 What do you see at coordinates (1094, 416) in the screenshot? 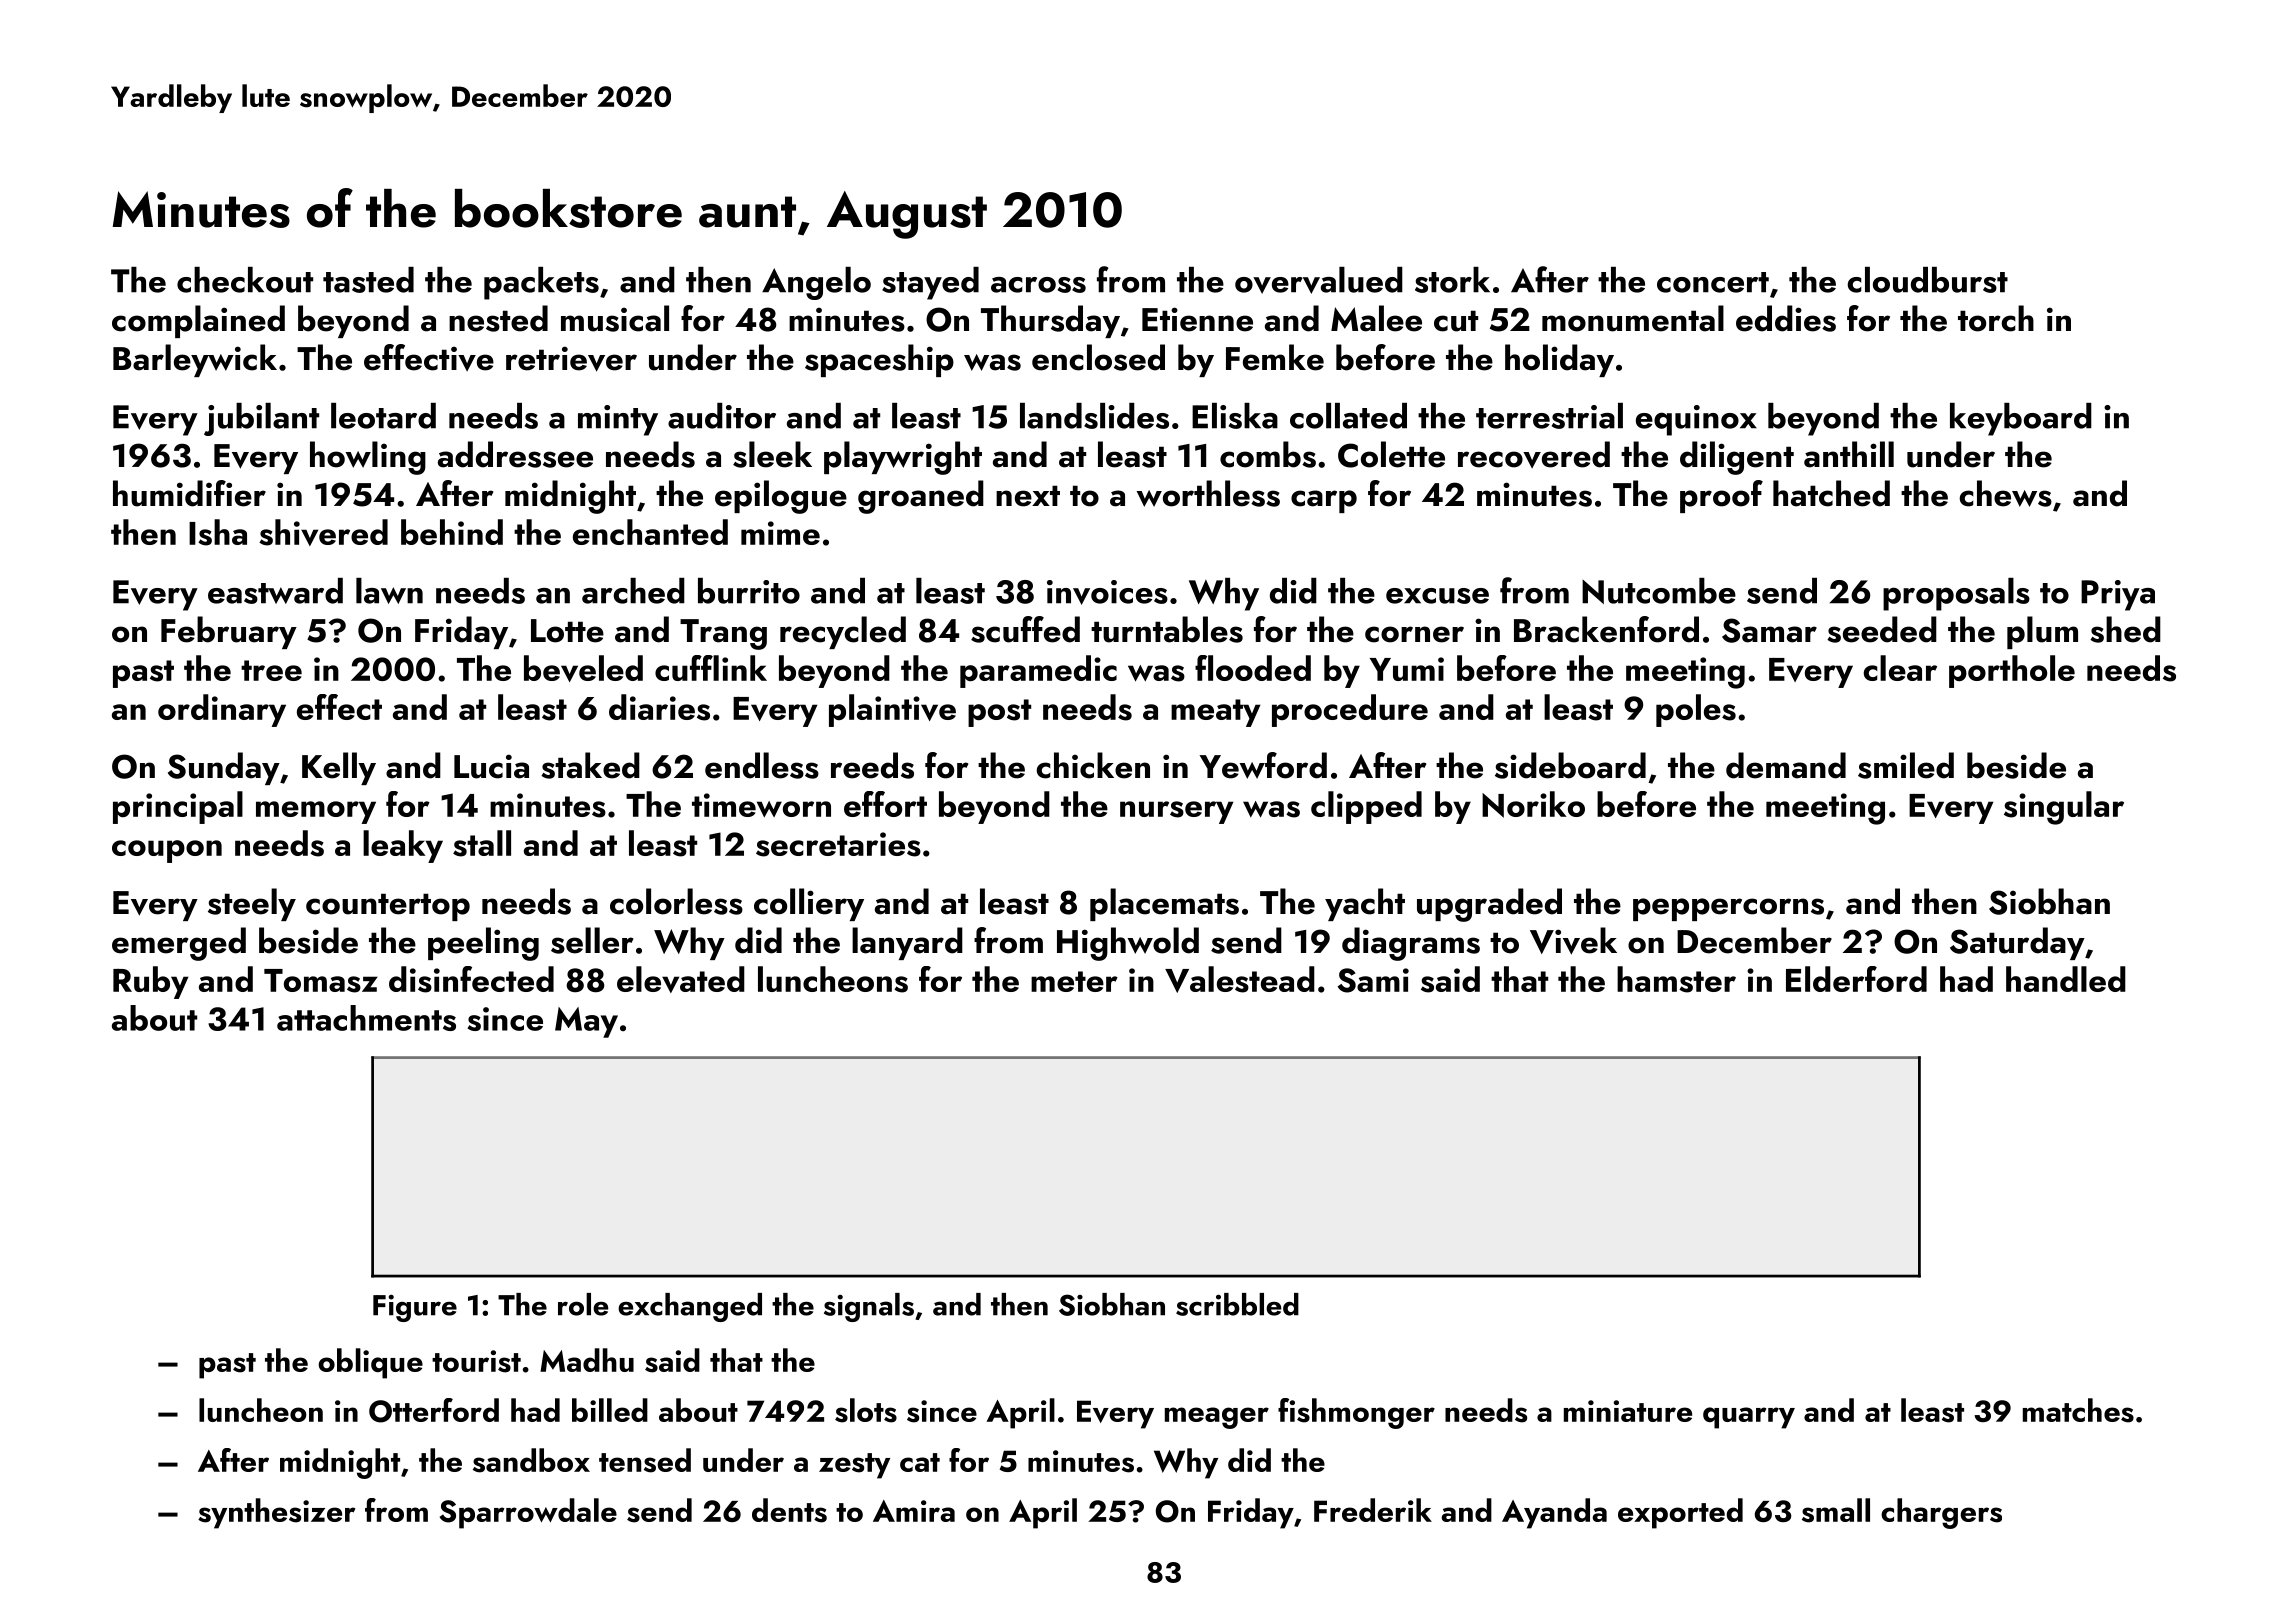
I see `landslides` at bounding box center [1094, 416].
